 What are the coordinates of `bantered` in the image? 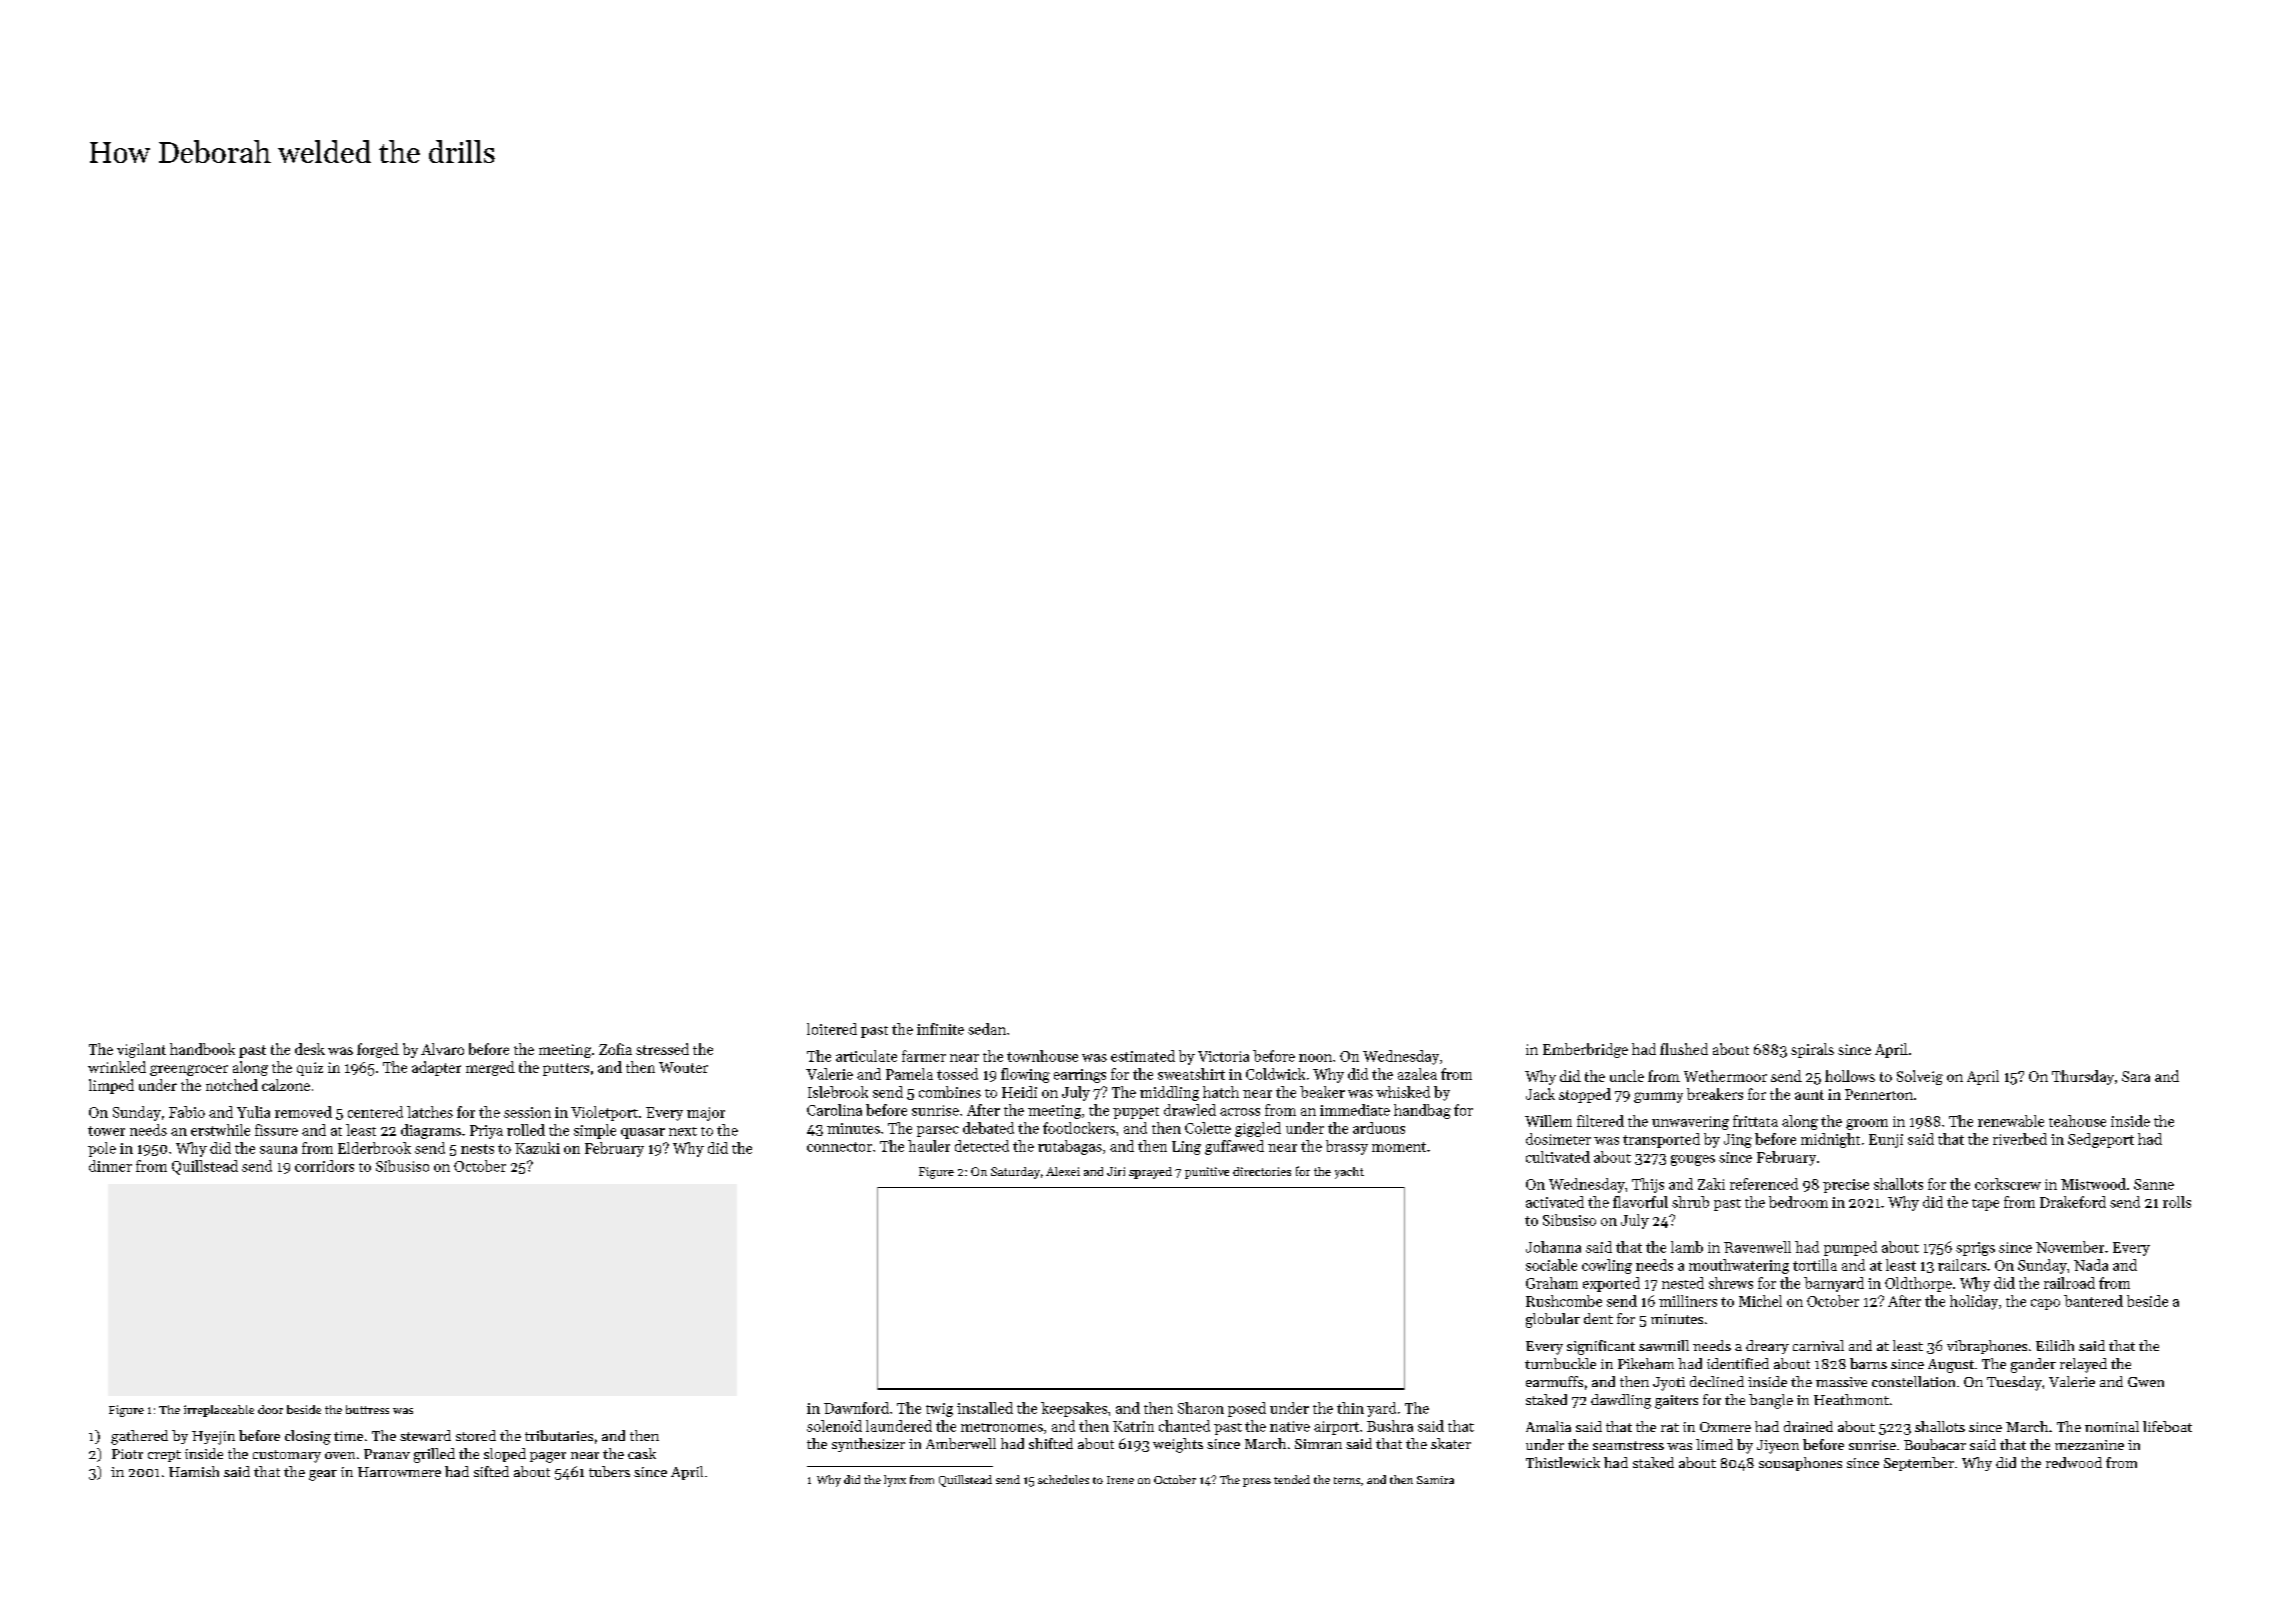 It's located at (2093, 1301).
